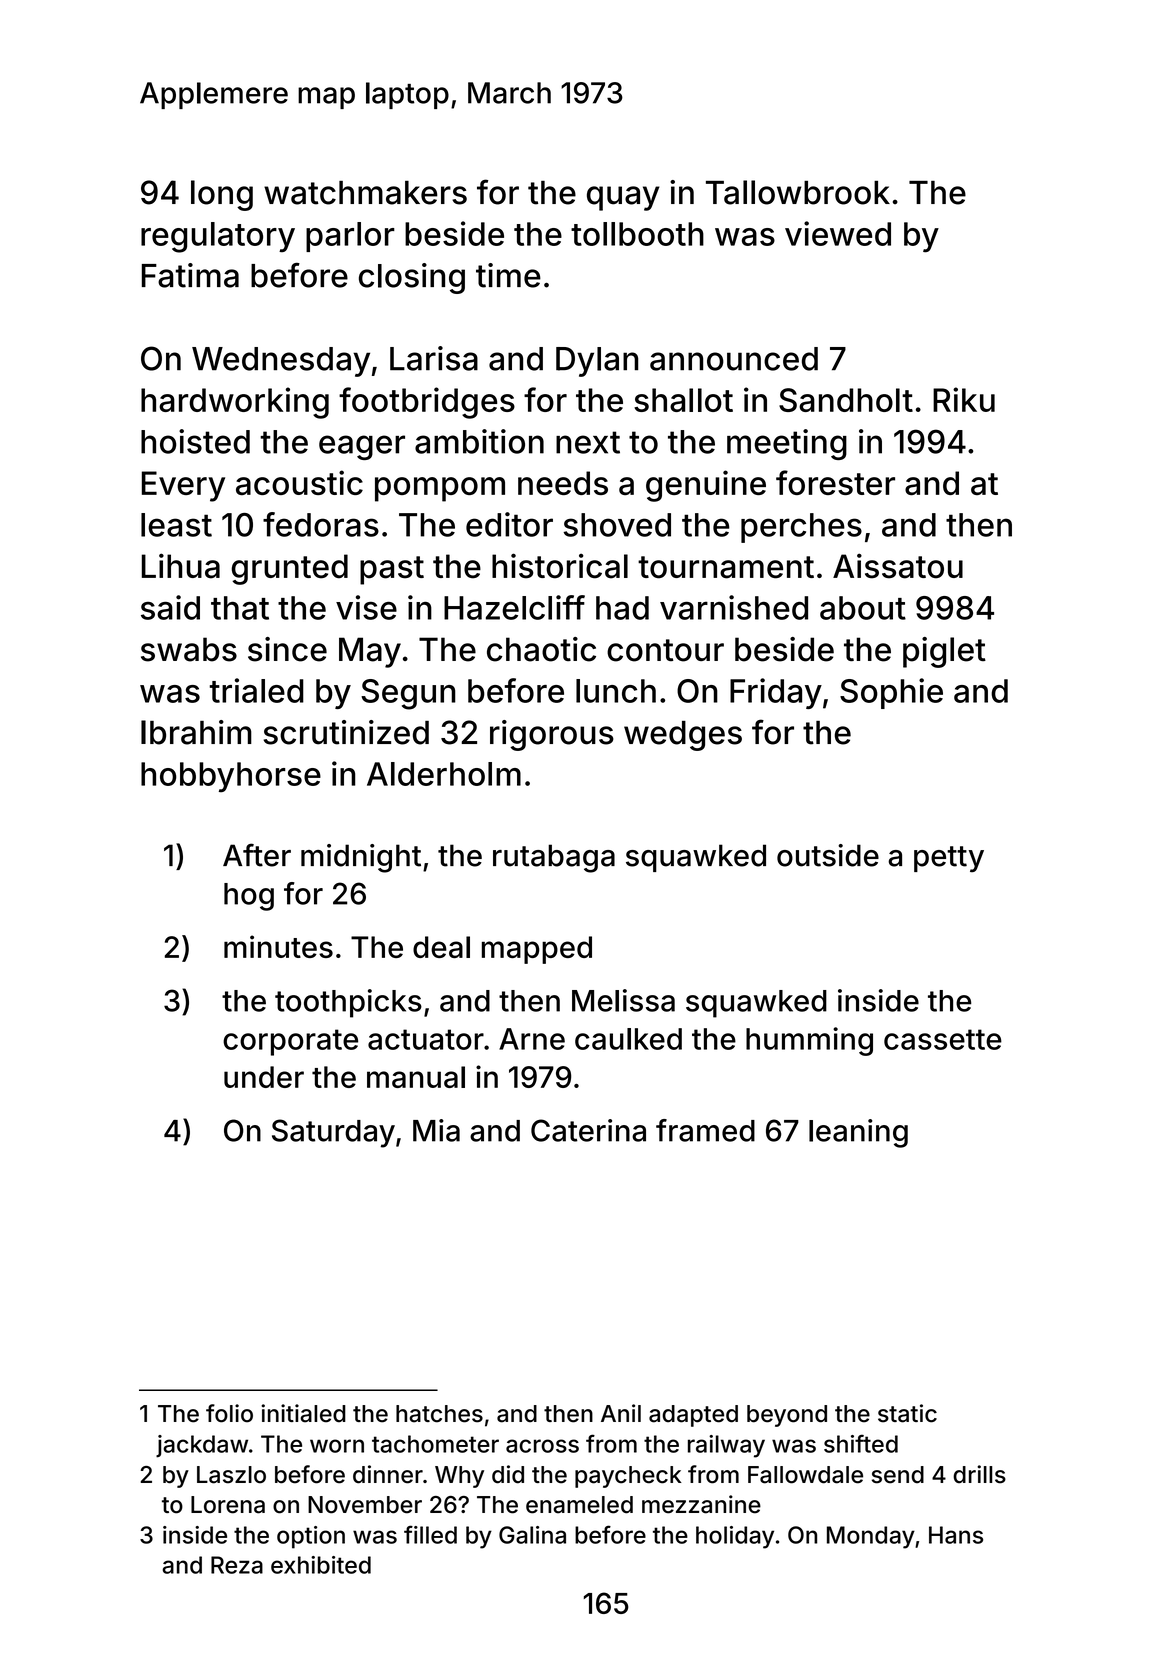 The height and width of the document is (1654, 1165). I want to click on quay, so click(623, 198).
